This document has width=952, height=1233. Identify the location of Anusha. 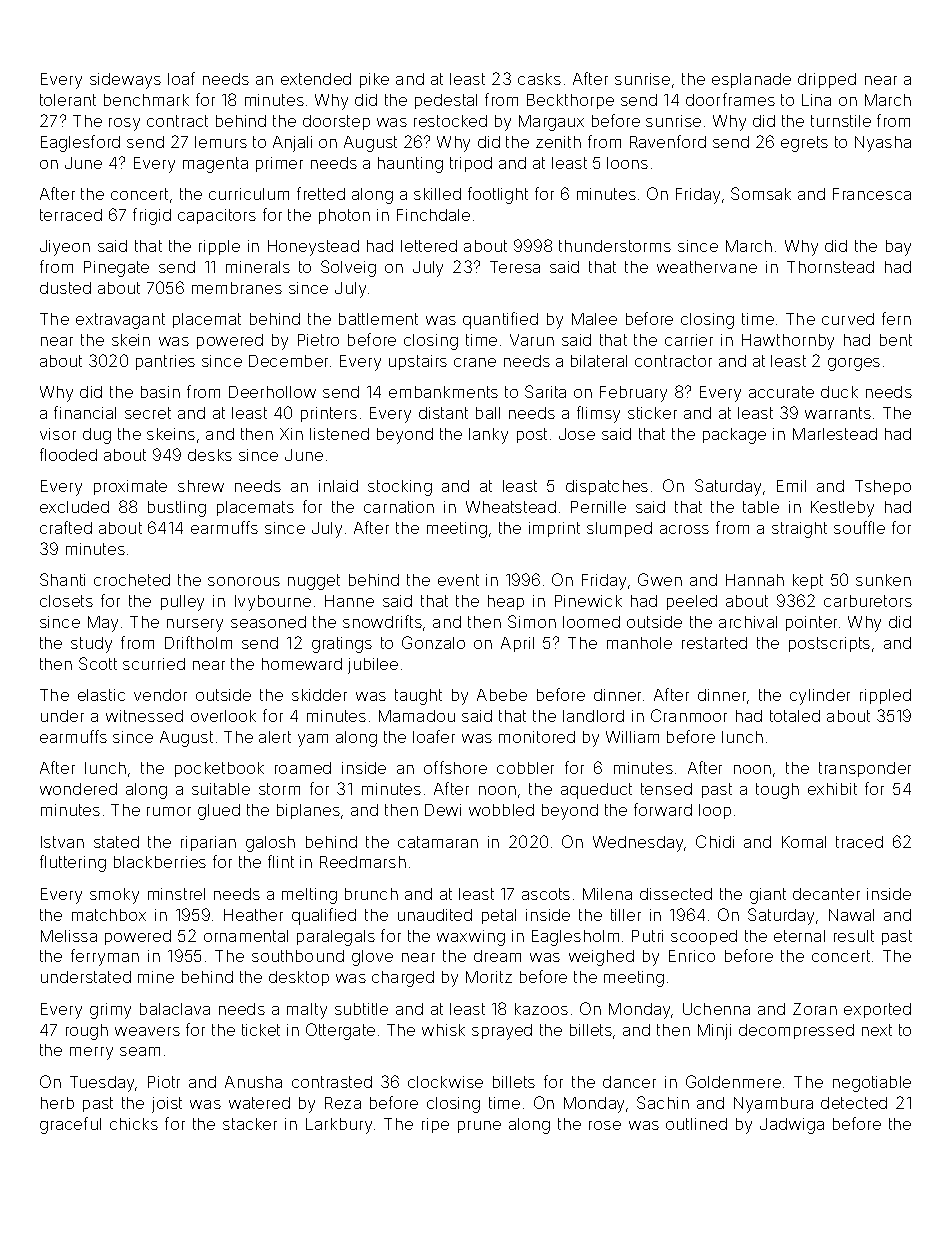
(253, 1082).
